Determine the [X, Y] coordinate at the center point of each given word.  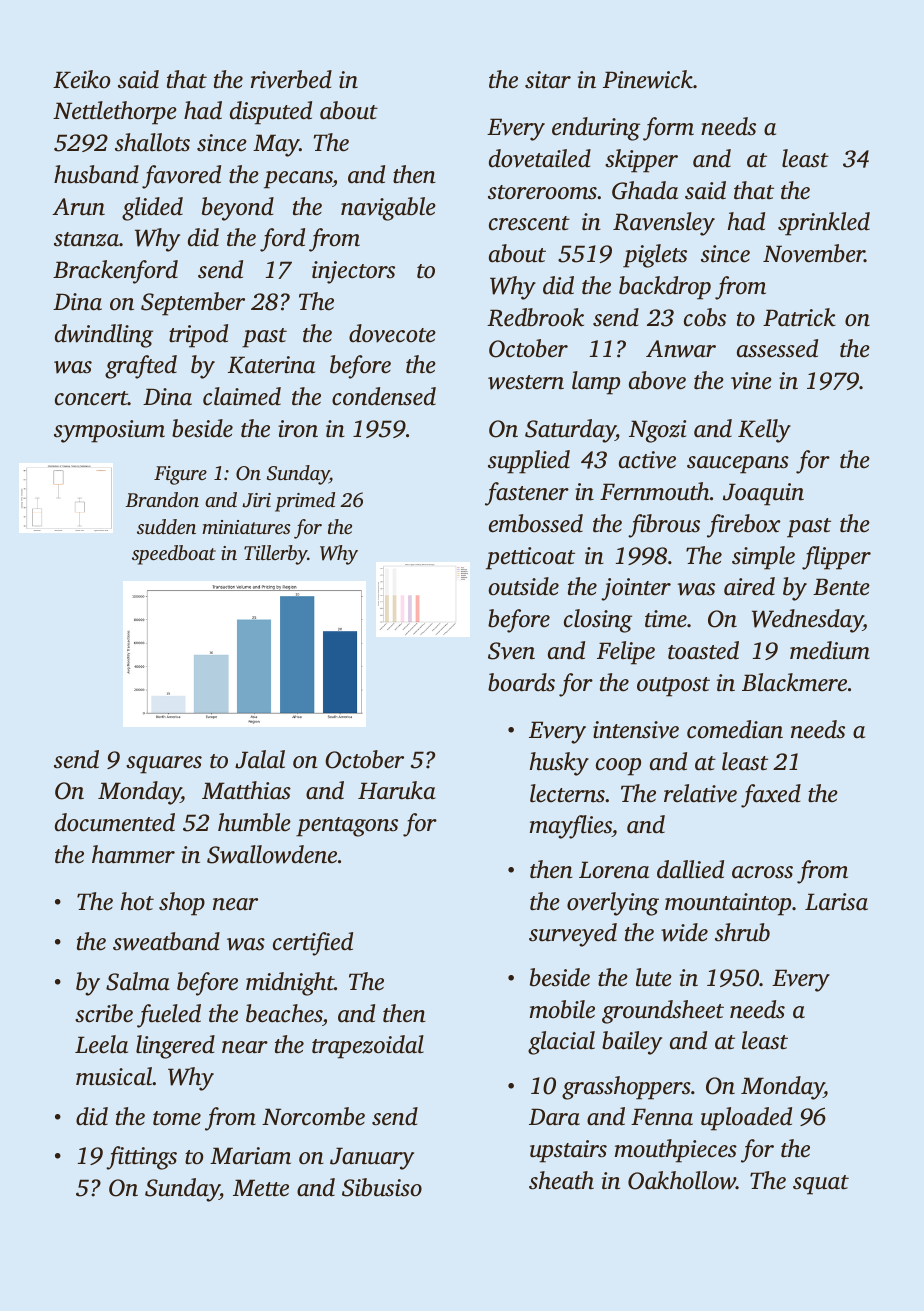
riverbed [291, 79]
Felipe [626, 653]
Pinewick [648, 79]
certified [313, 944]
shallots [152, 142]
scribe [104, 1013]
